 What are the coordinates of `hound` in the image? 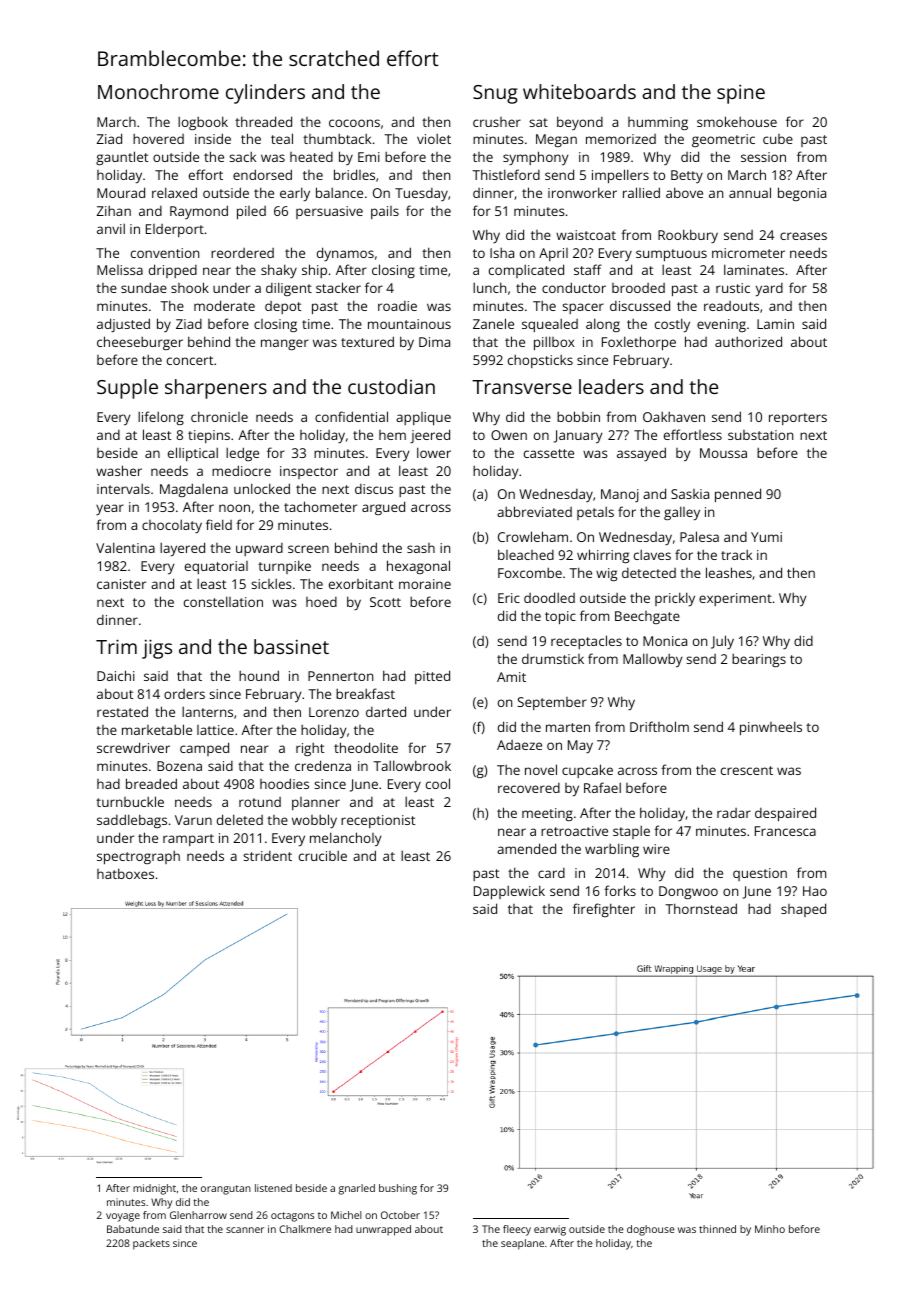 It's located at (259, 675).
